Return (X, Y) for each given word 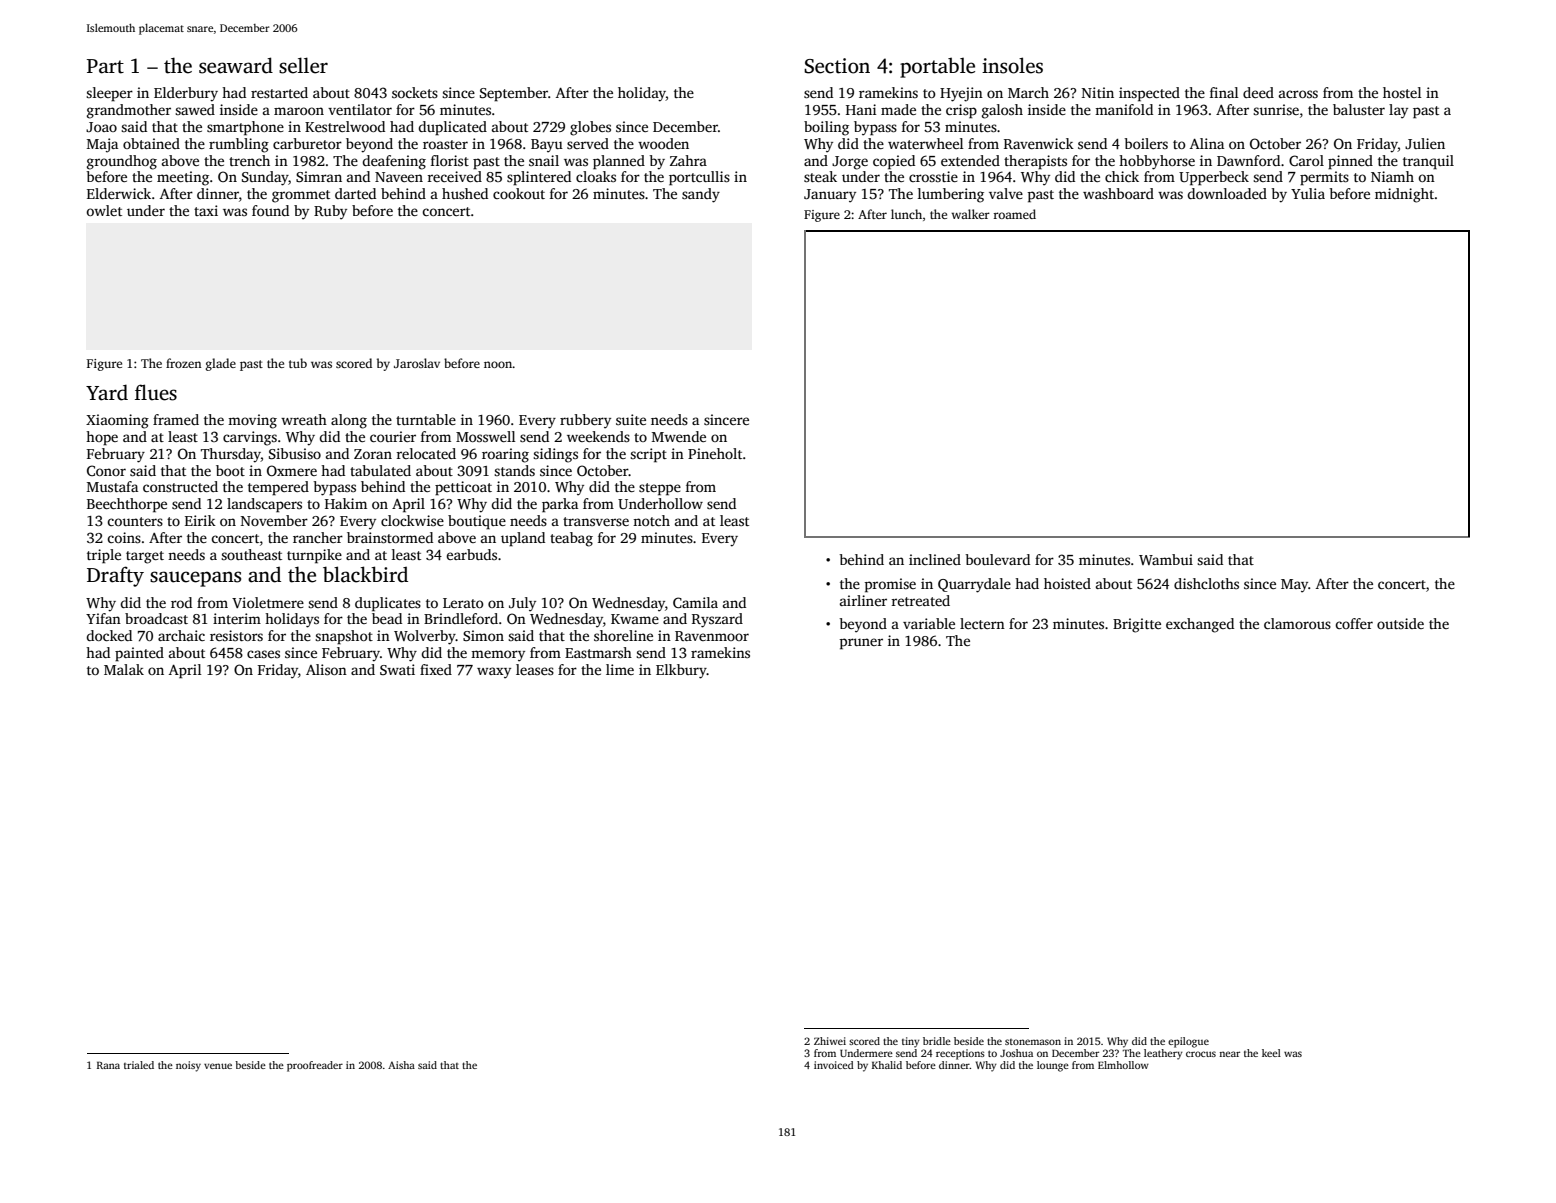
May (1295, 586)
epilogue (1188, 1042)
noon (498, 364)
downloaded (1227, 193)
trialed (139, 1065)
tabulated (380, 470)
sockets (415, 92)
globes (590, 128)
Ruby (330, 212)
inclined (935, 559)
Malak (124, 669)
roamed (1015, 214)
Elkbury (681, 671)
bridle (937, 1041)
